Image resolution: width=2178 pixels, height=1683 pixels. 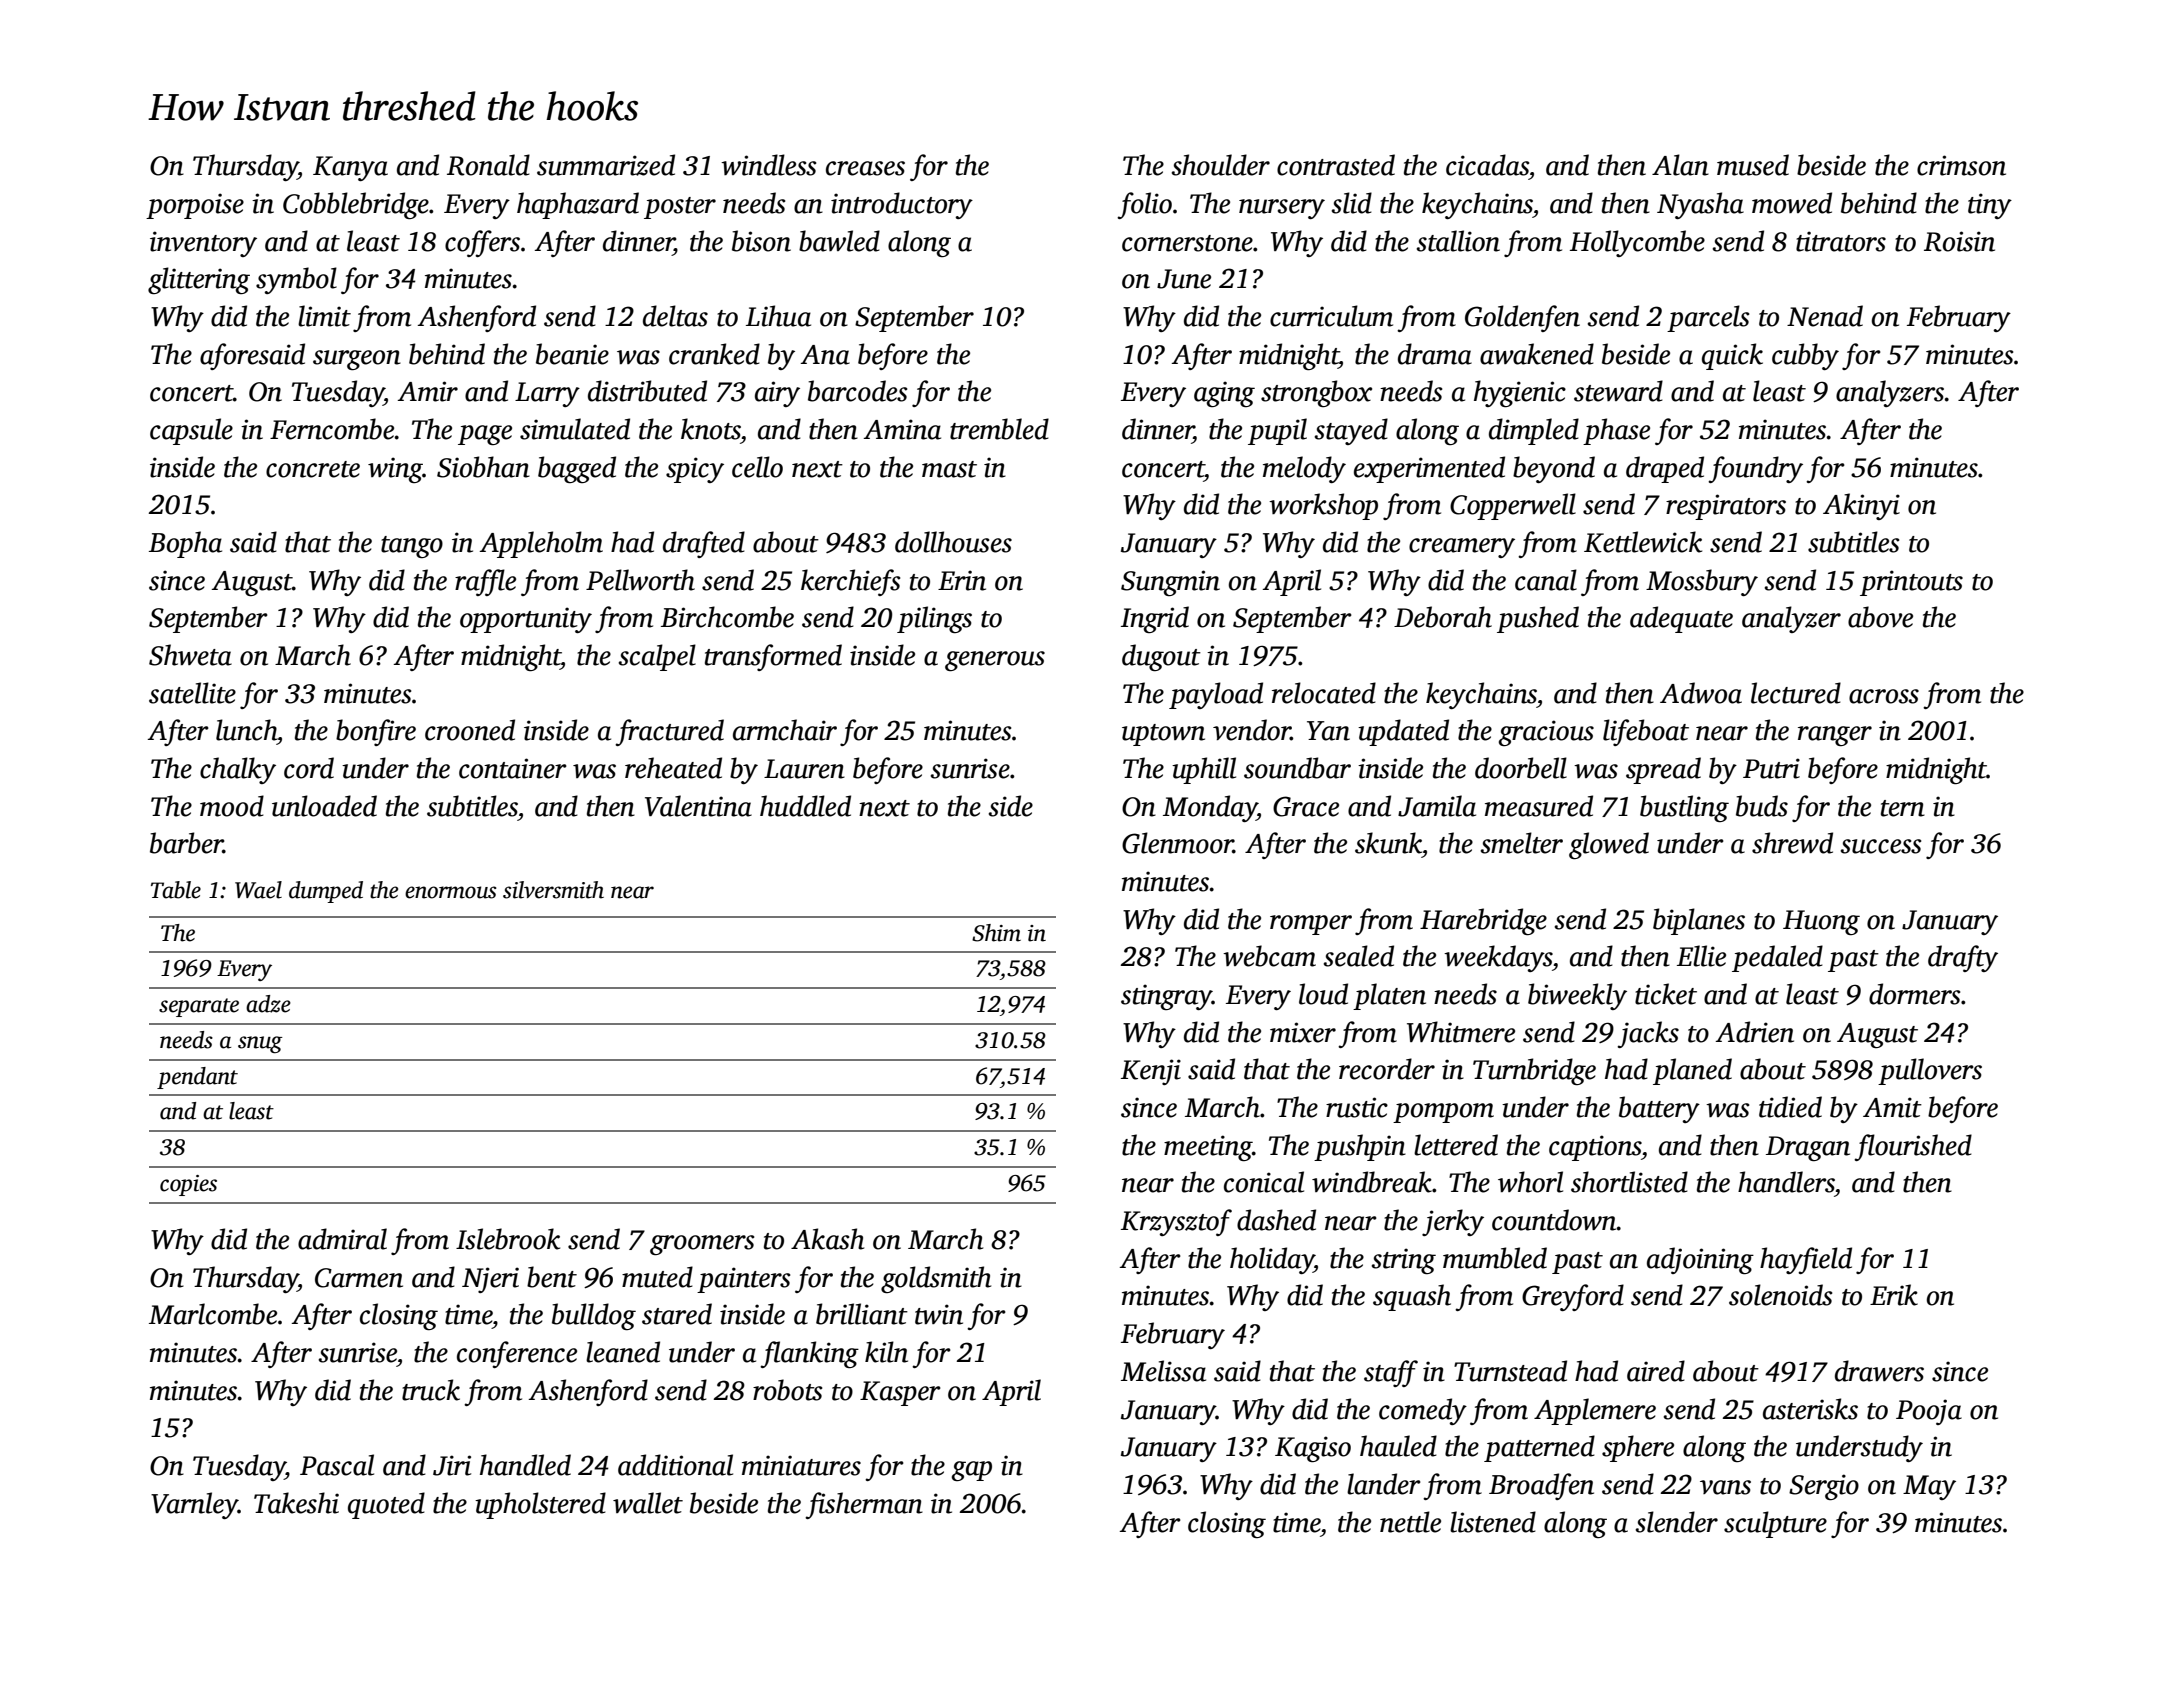 I want to click on dollhouses, so click(x=953, y=542).
